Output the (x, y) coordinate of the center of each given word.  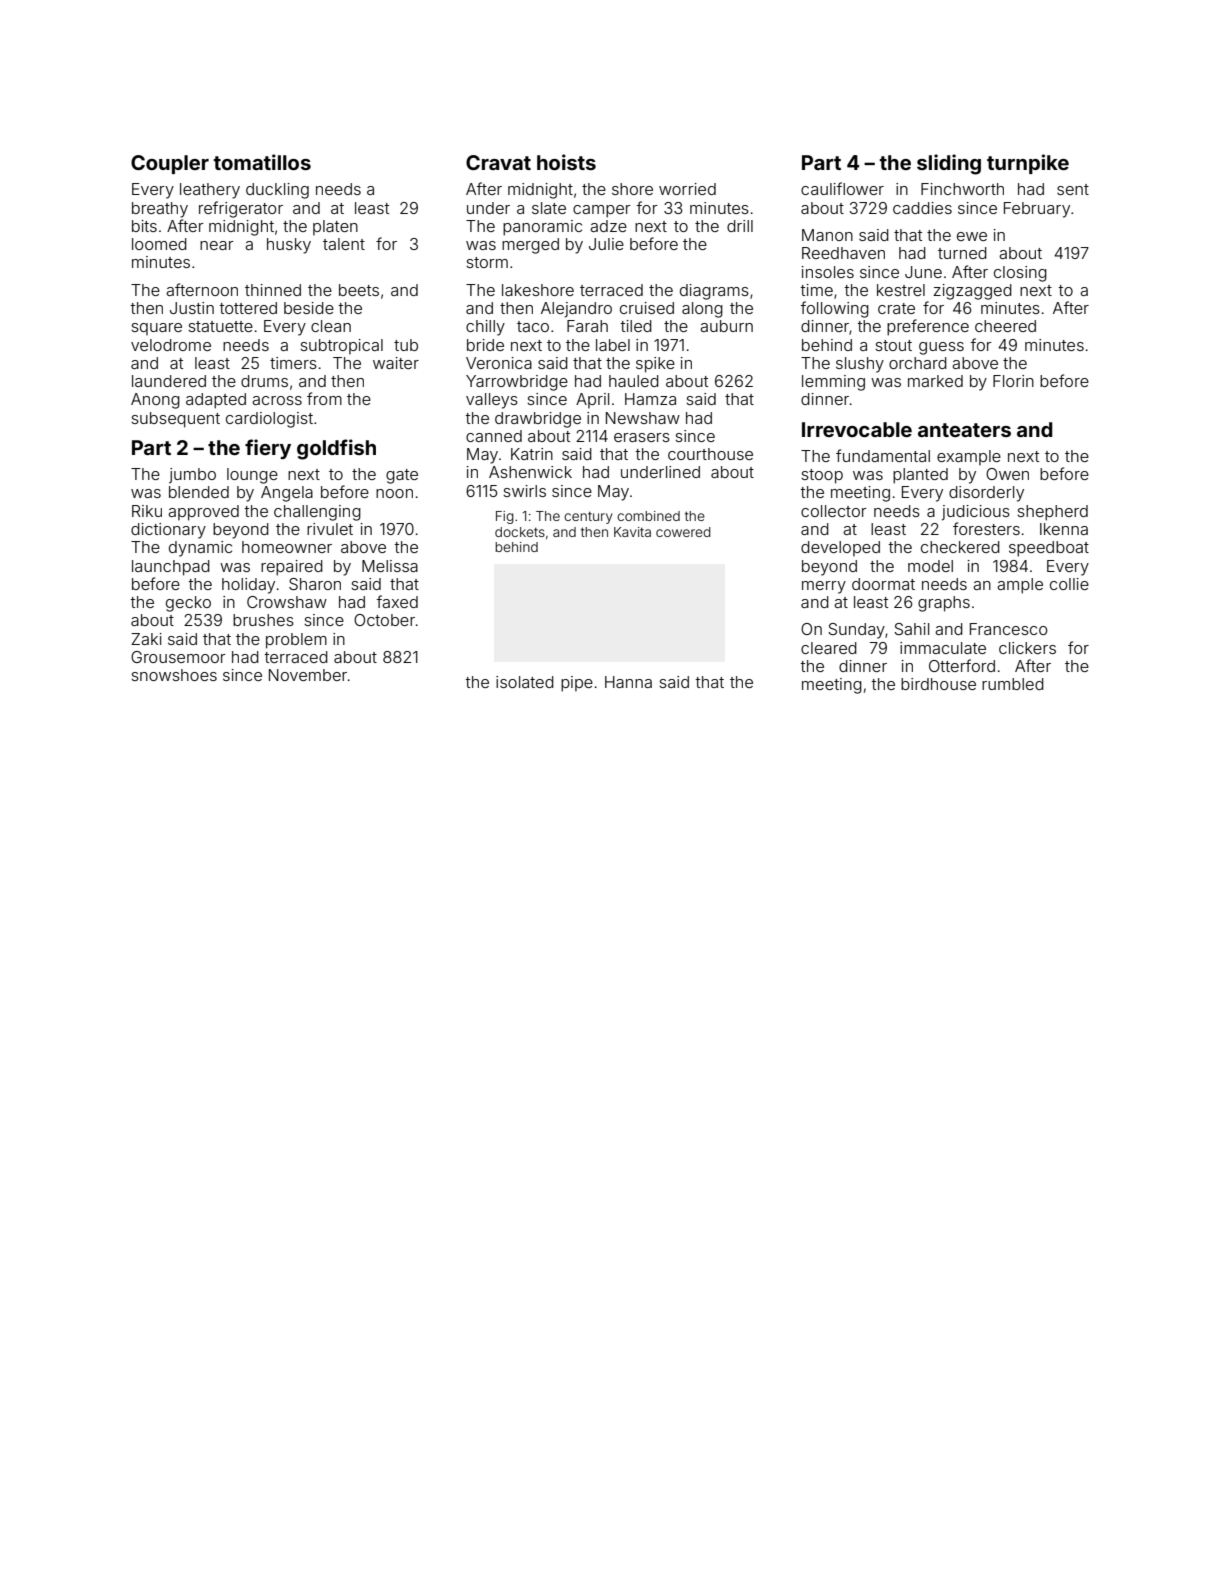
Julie (606, 244)
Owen (1007, 474)
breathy (160, 210)
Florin (1013, 381)
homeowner (287, 547)
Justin (192, 308)
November (308, 675)
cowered (683, 532)
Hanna (628, 682)
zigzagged (972, 292)
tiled (636, 326)
